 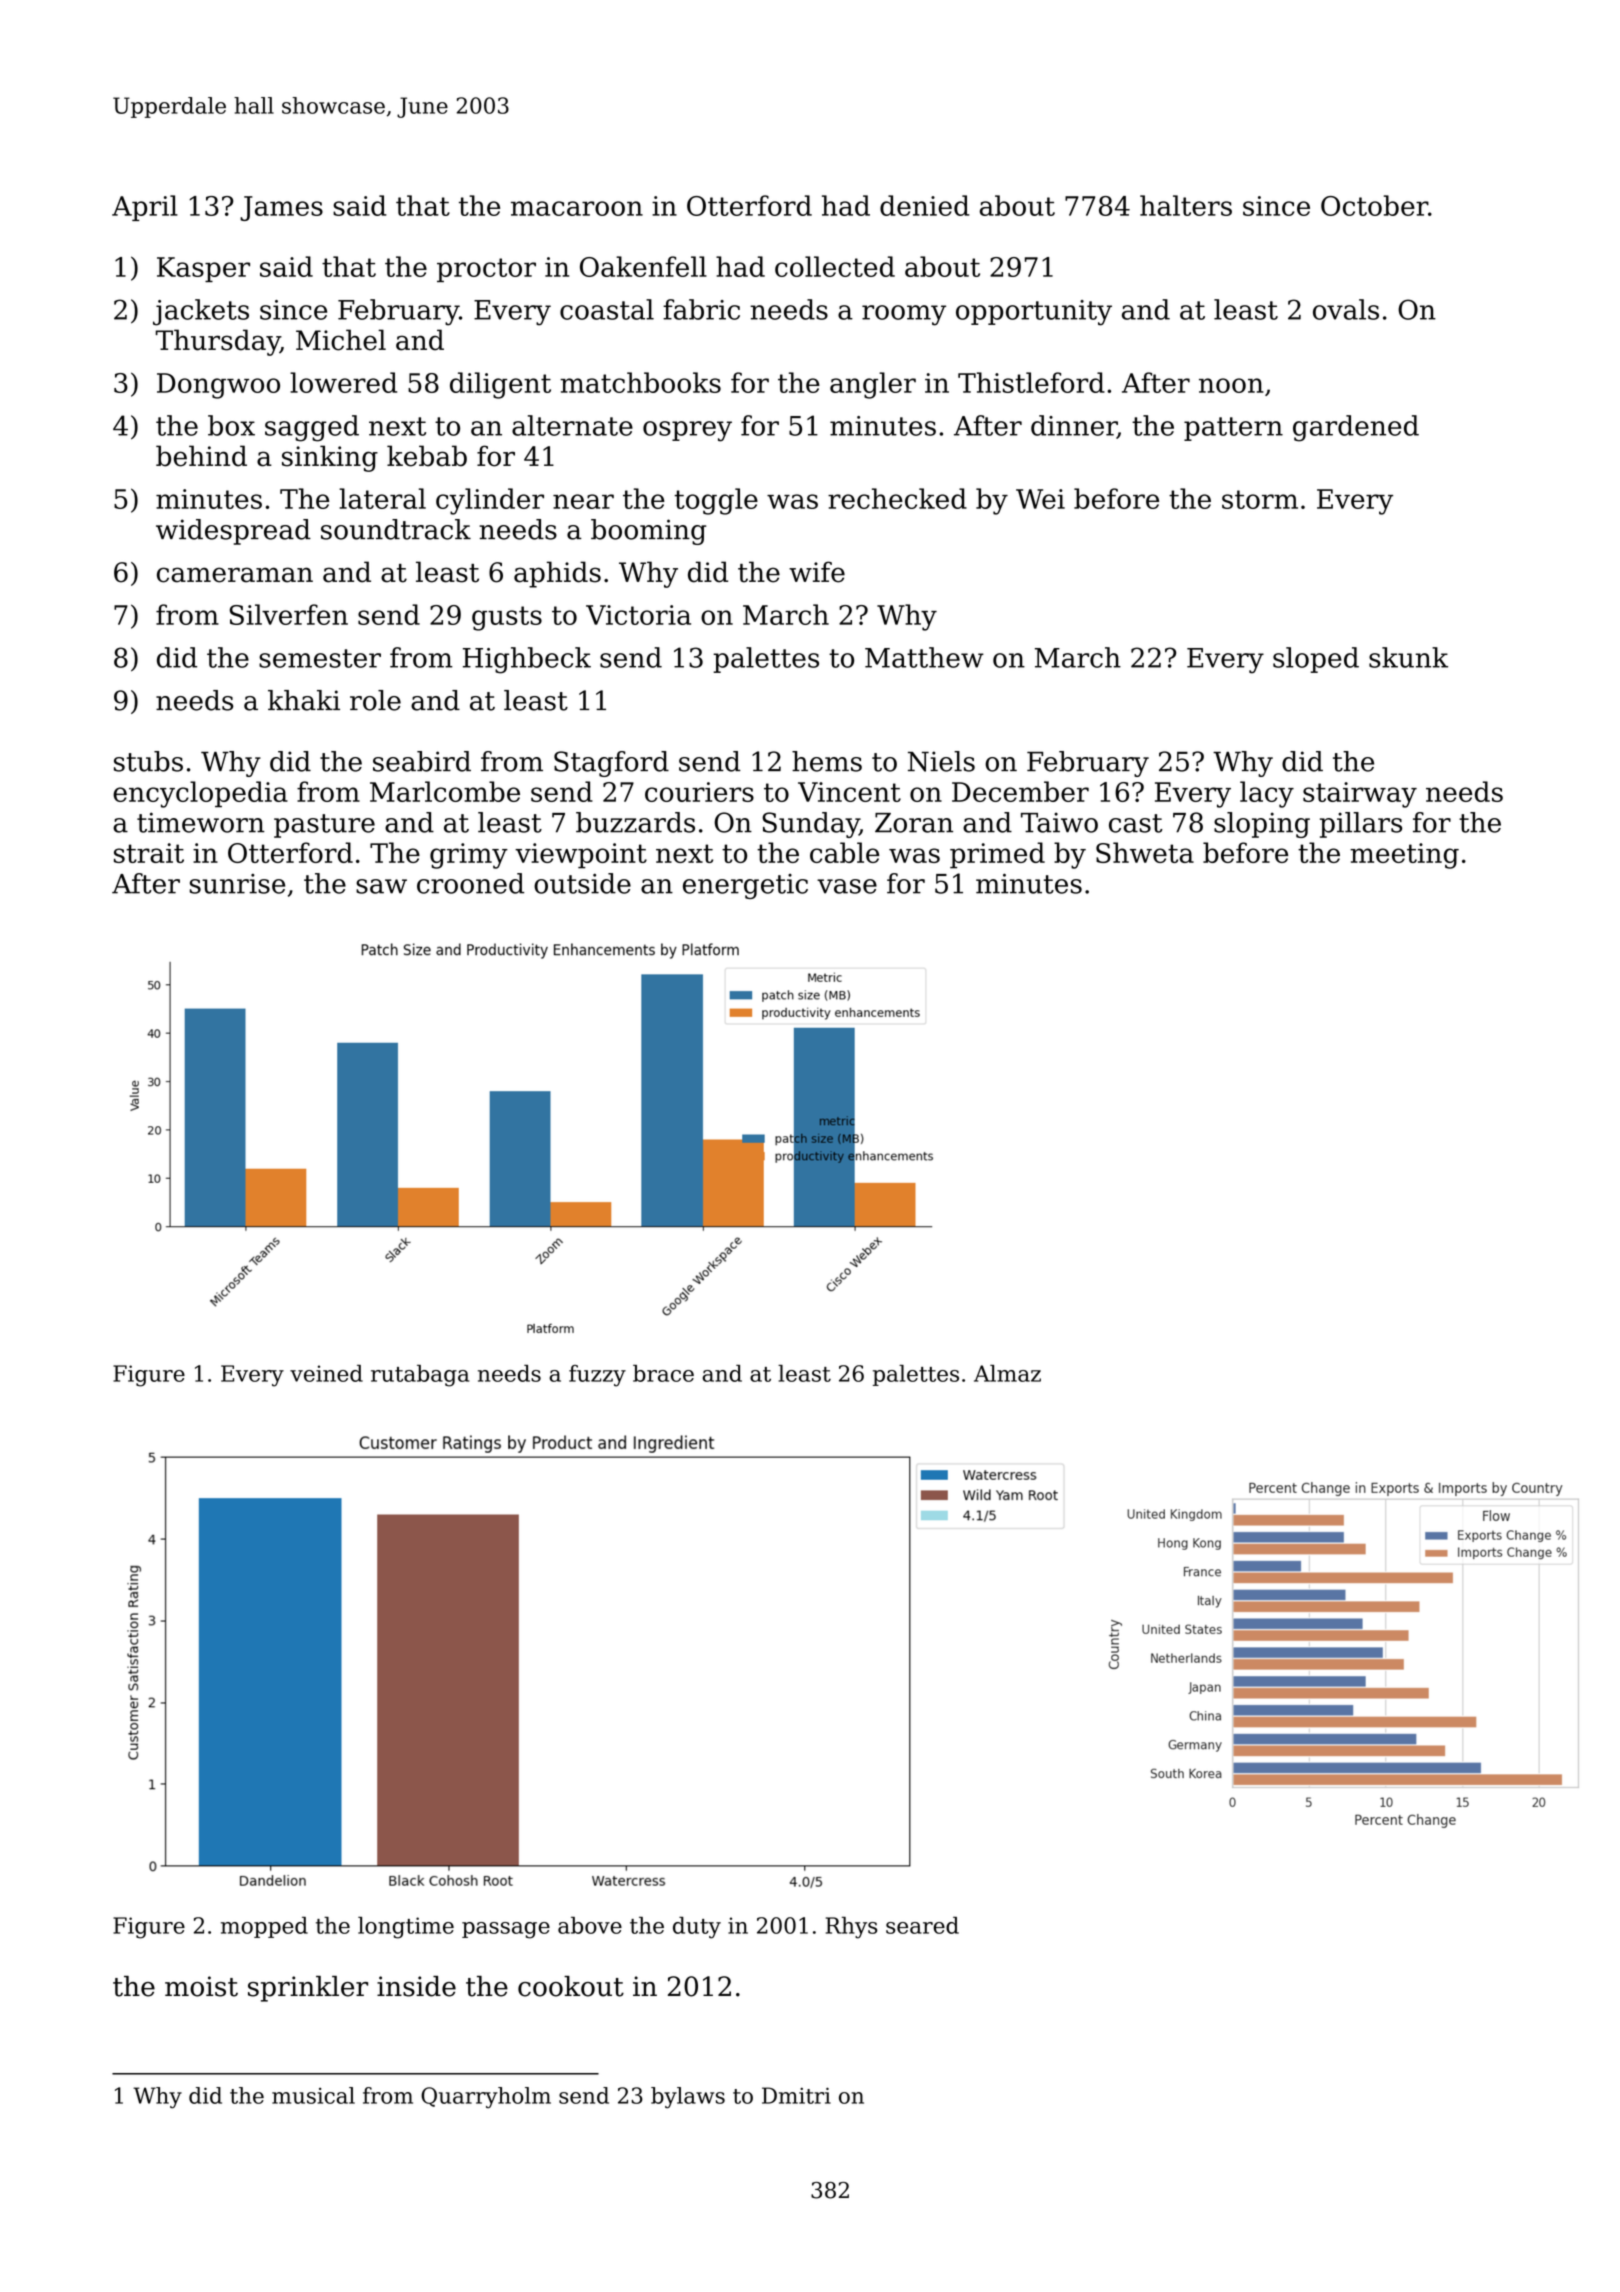 What do you see at coordinates (281, 208) in the screenshot?
I see `James` at bounding box center [281, 208].
